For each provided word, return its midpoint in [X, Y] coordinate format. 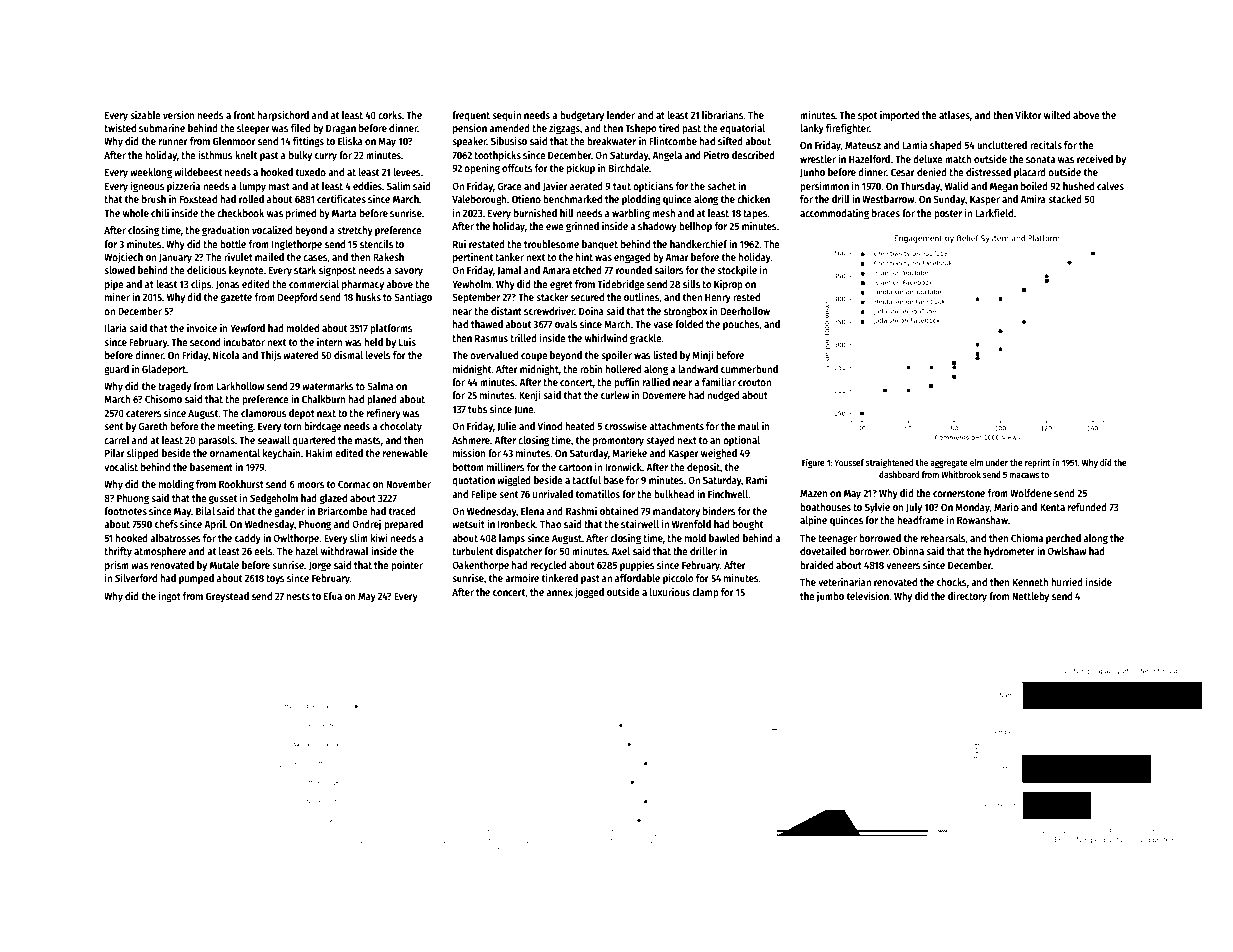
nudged [723, 396]
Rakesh [388, 257]
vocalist [121, 466]
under [997, 462]
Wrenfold [691, 524]
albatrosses [175, 538]
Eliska [350, 140]
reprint [1038, 463]
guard [116, 370]
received [1095, 158]
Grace [509, 186]
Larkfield [994, 212]
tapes [755, 214]
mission [469, 452]
